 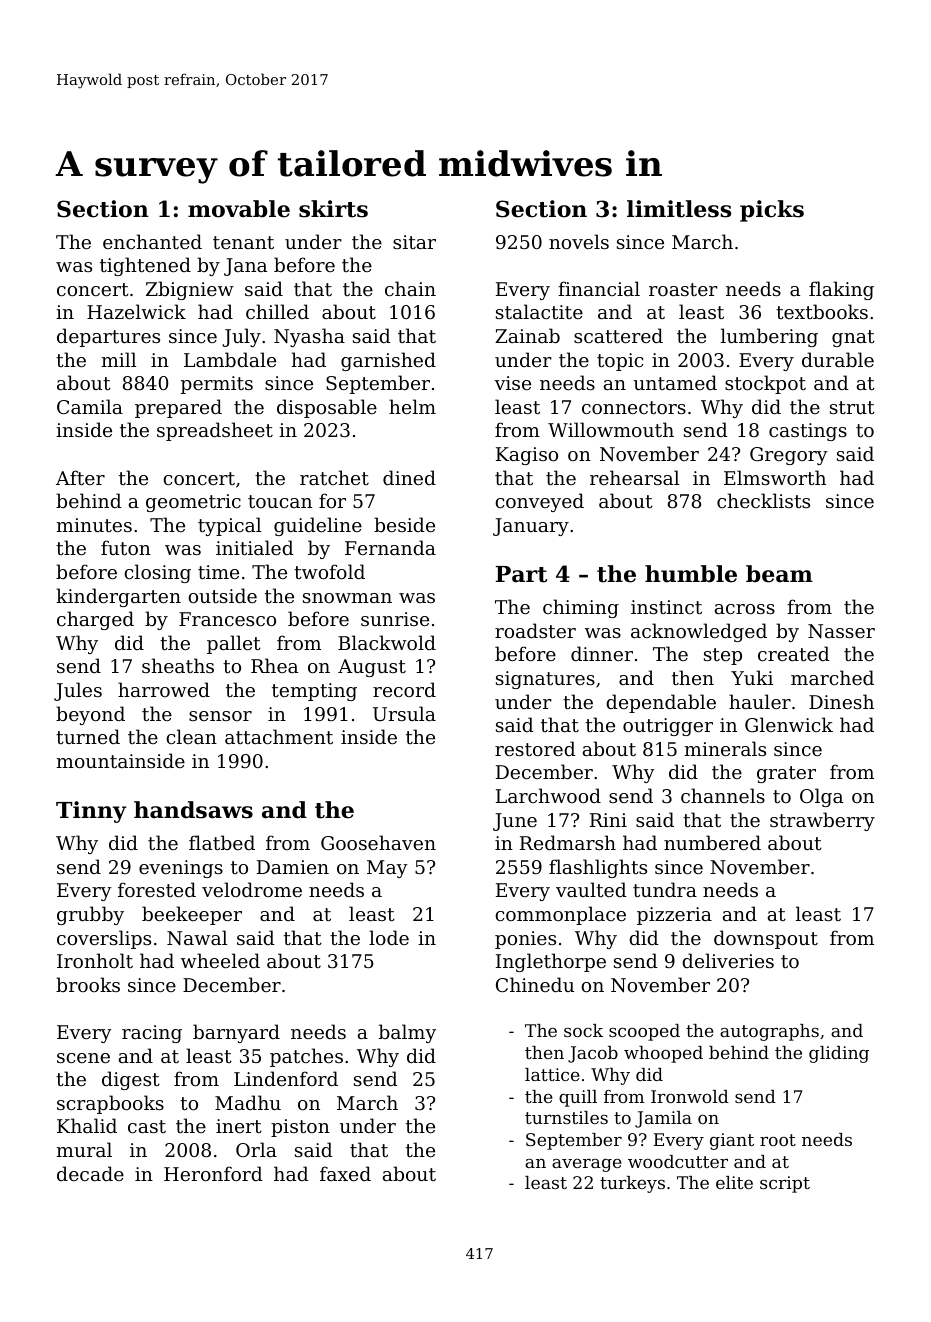 What do you see at coordinates (152, 241) in the document?
I see `enchanted` at bounding box center [152, 241].
